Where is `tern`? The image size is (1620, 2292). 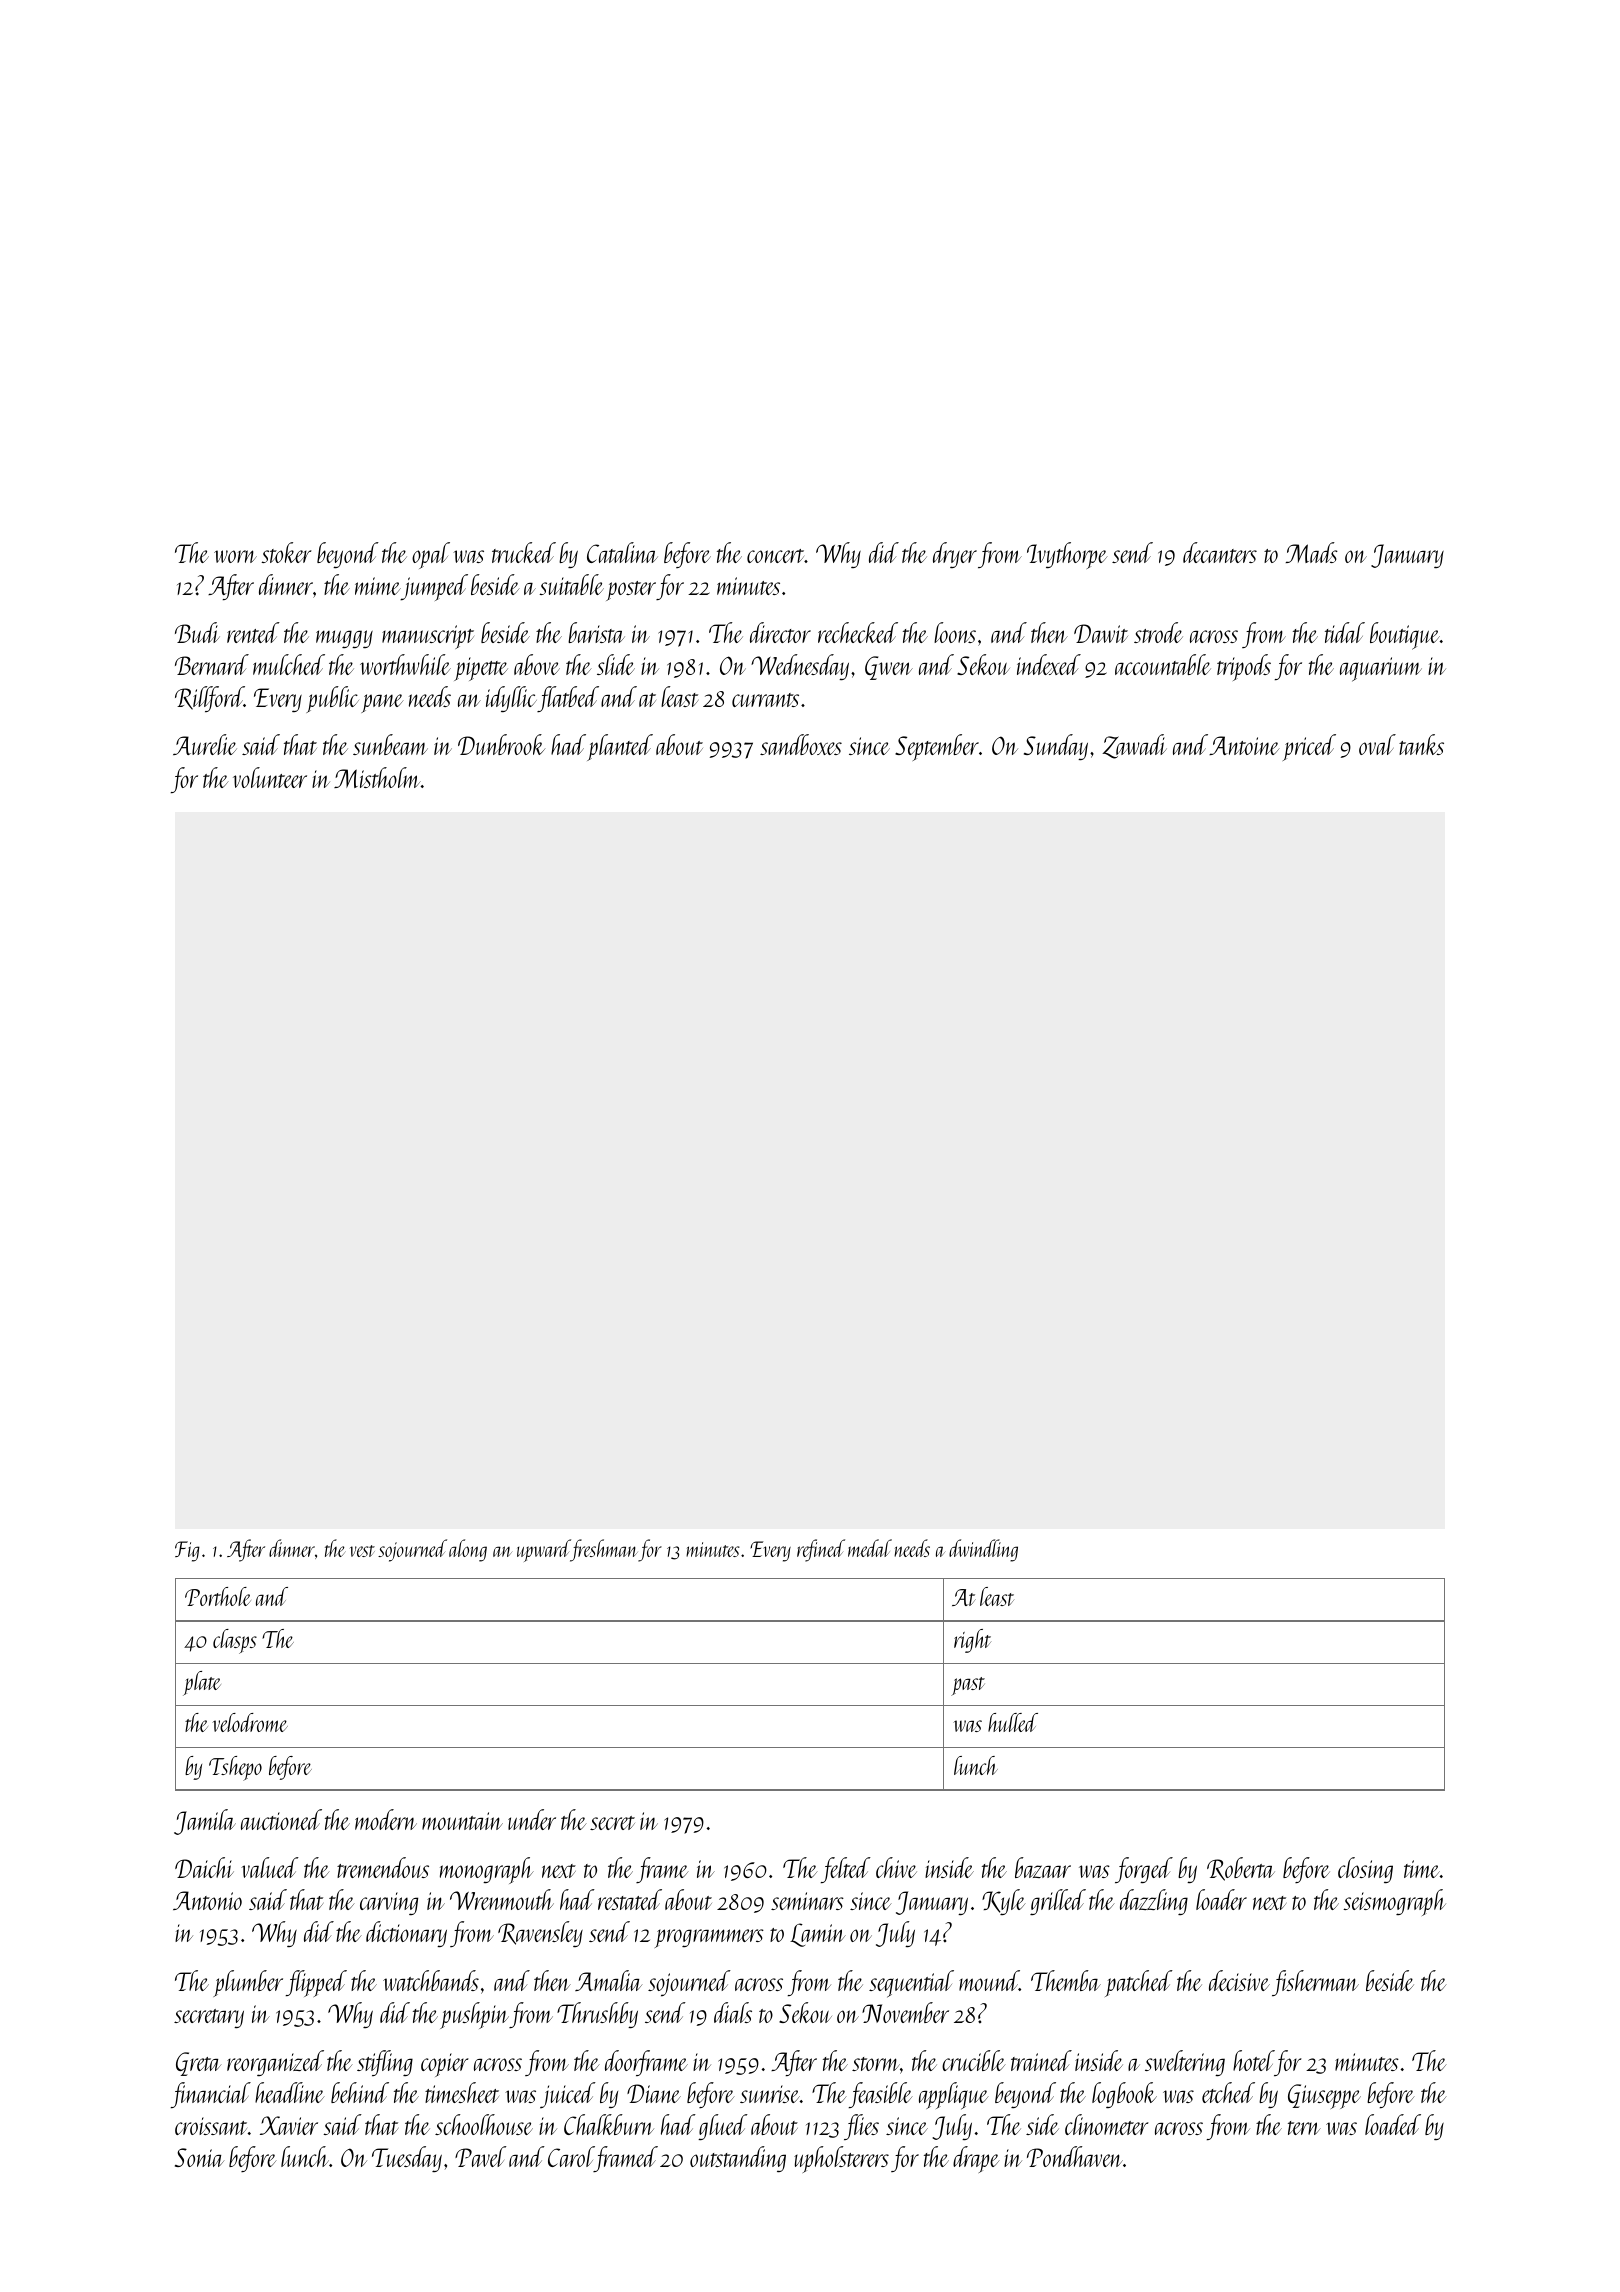
tern is located at coordinates (1304, 2128).
